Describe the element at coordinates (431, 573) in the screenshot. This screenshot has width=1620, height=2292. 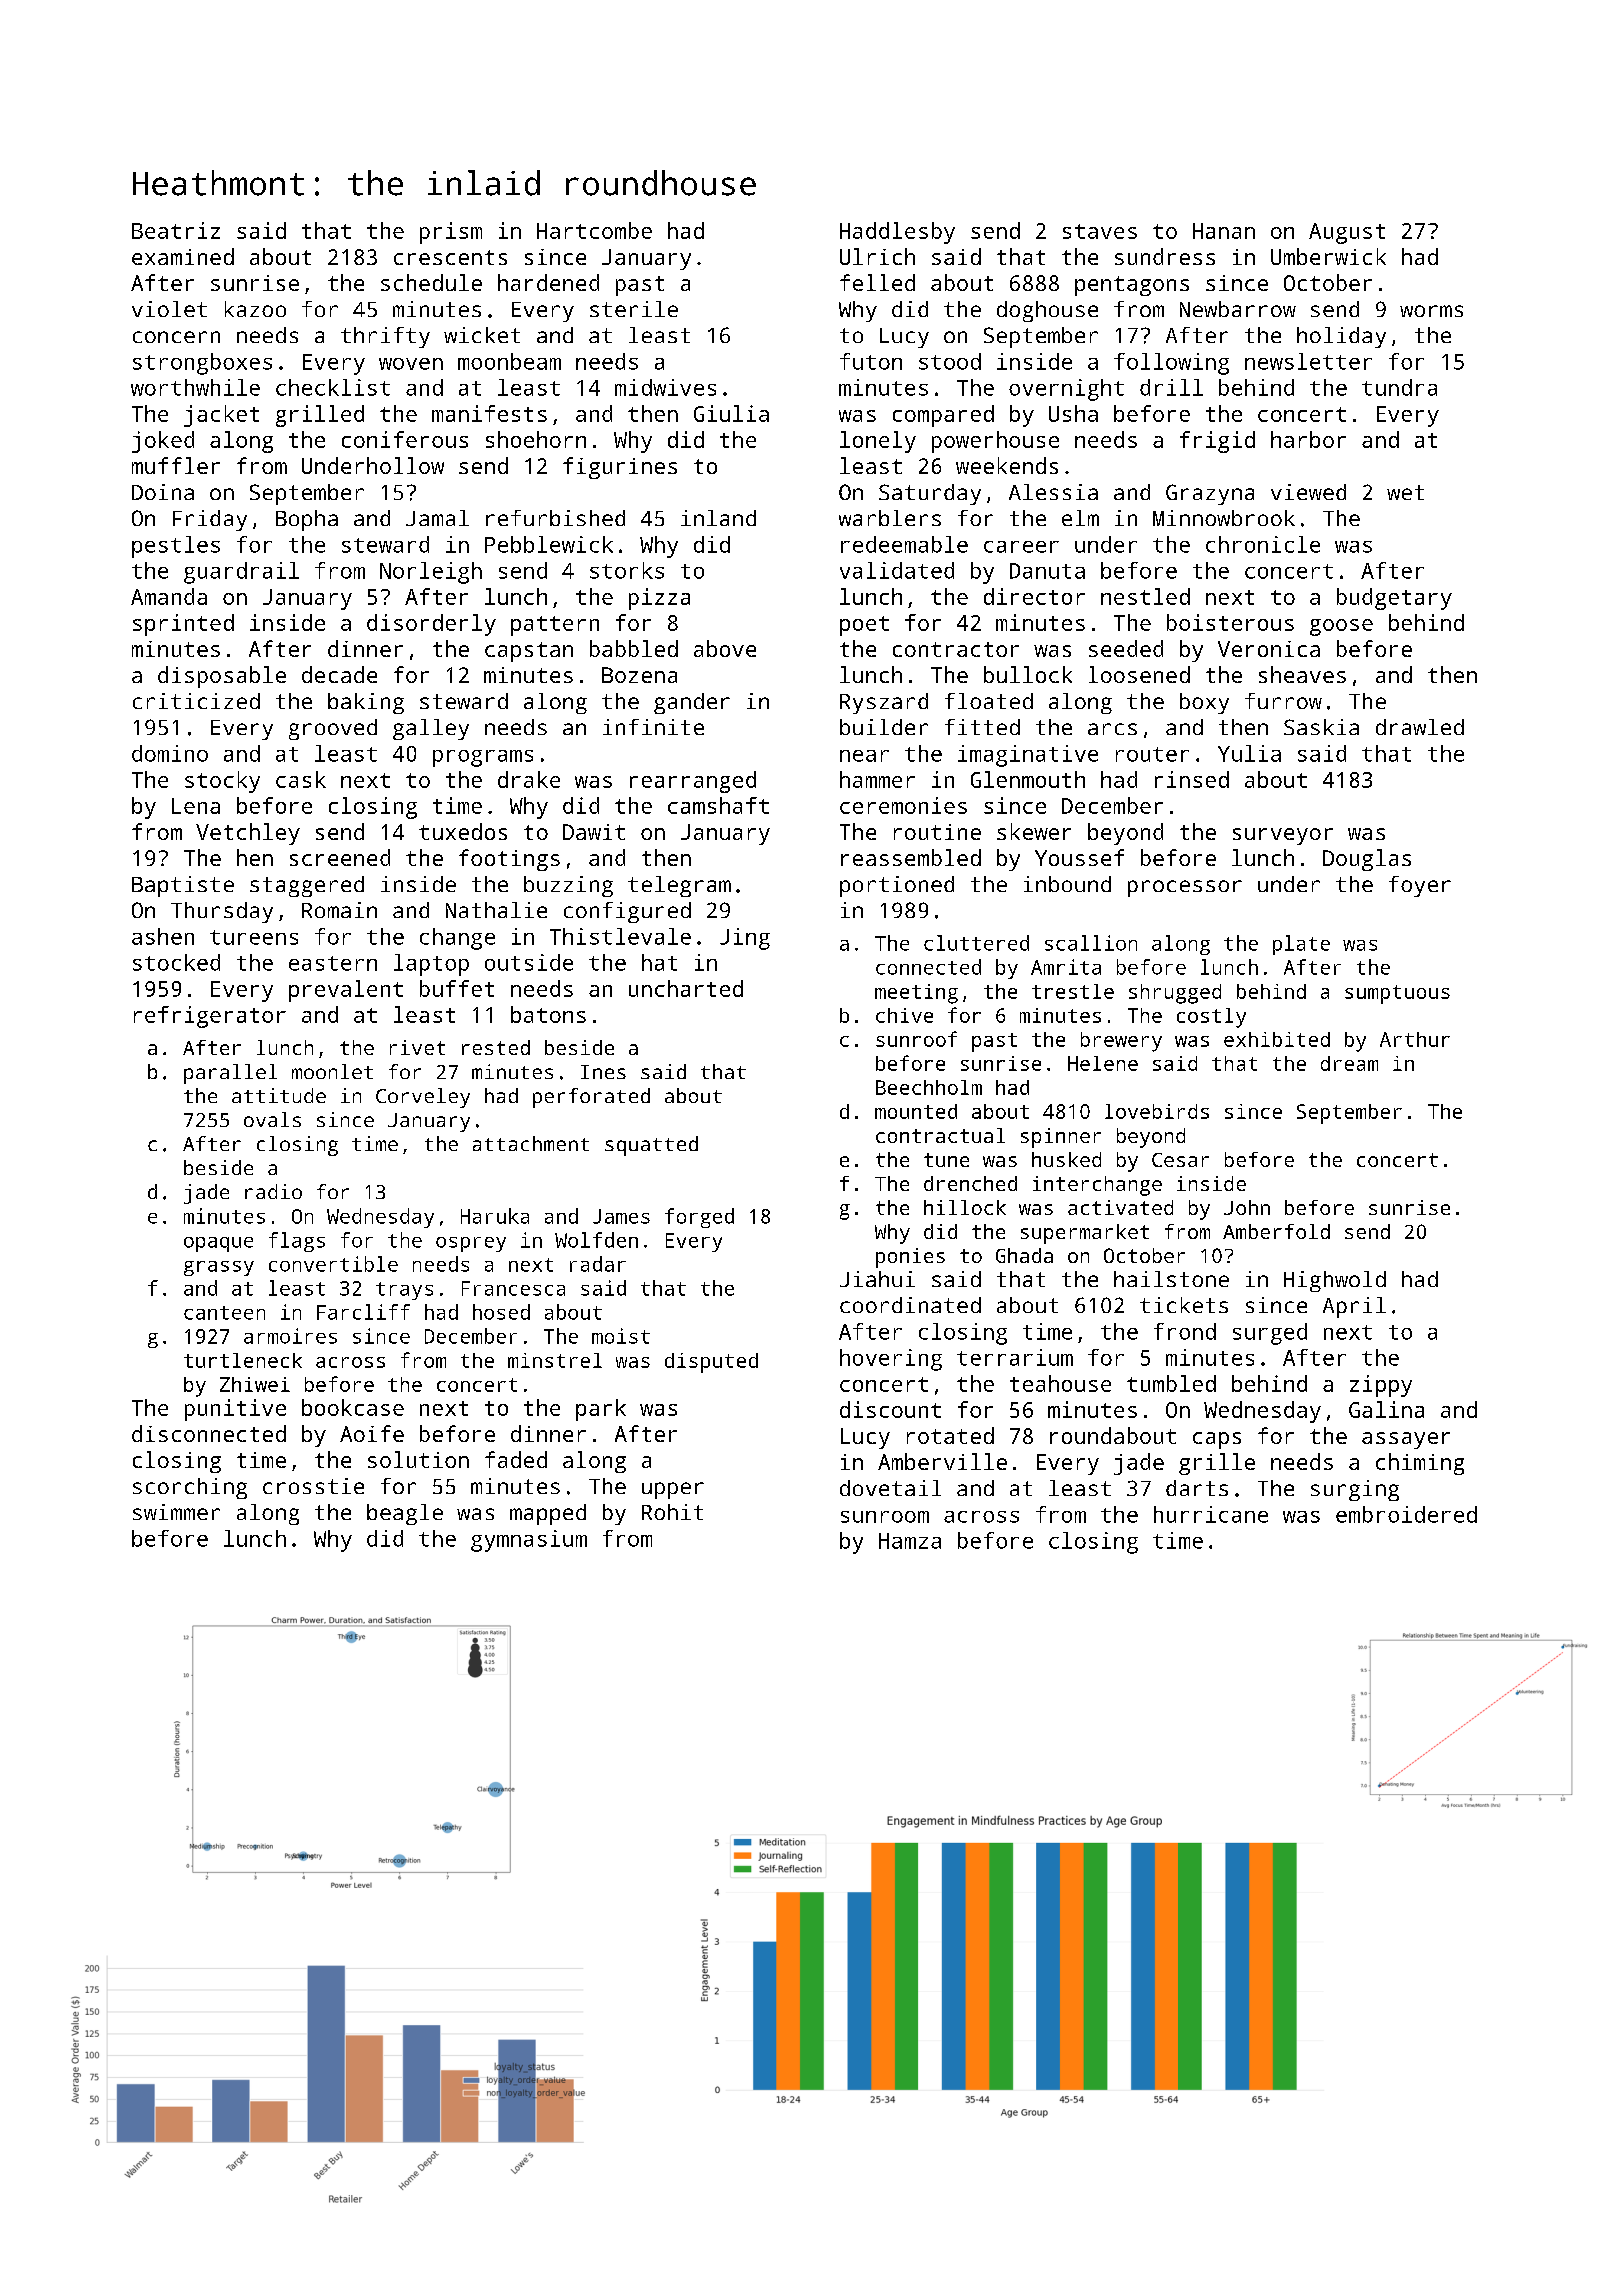
I see `Norleigh` at that location.
